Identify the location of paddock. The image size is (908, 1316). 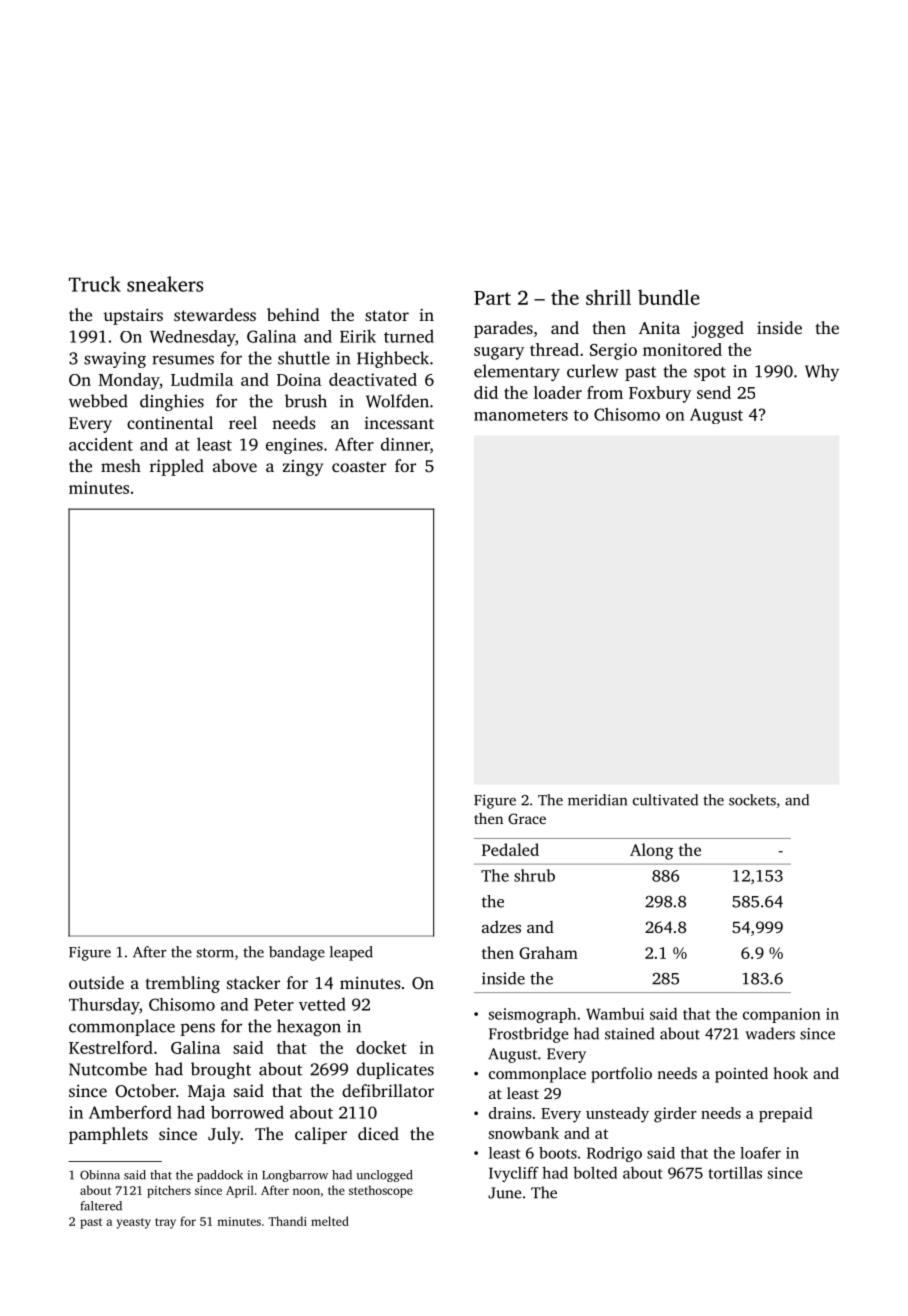
(220, 1176).
